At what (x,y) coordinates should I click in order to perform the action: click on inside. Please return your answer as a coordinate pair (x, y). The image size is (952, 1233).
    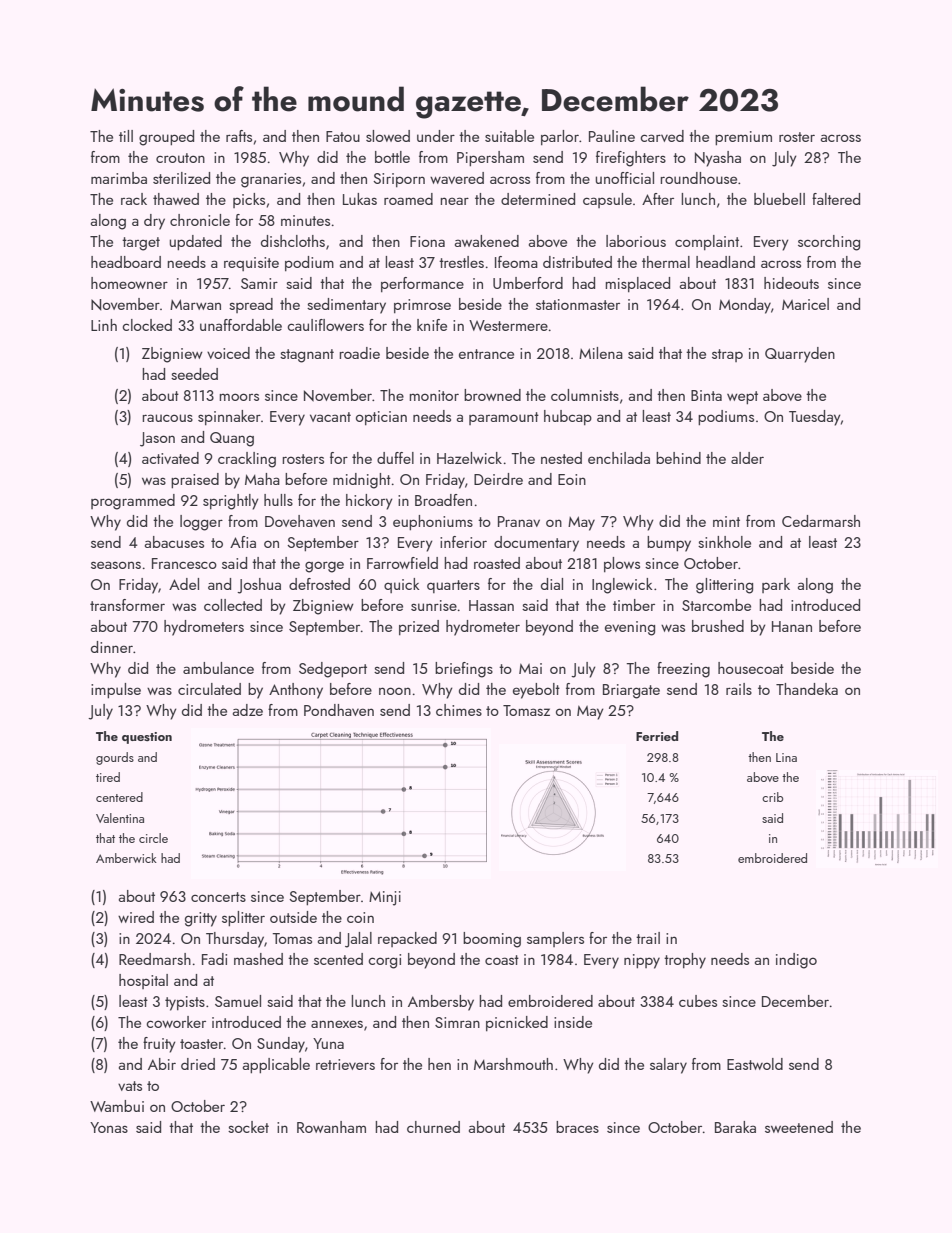
    Looking at the image, I should click on (573, 1022).
